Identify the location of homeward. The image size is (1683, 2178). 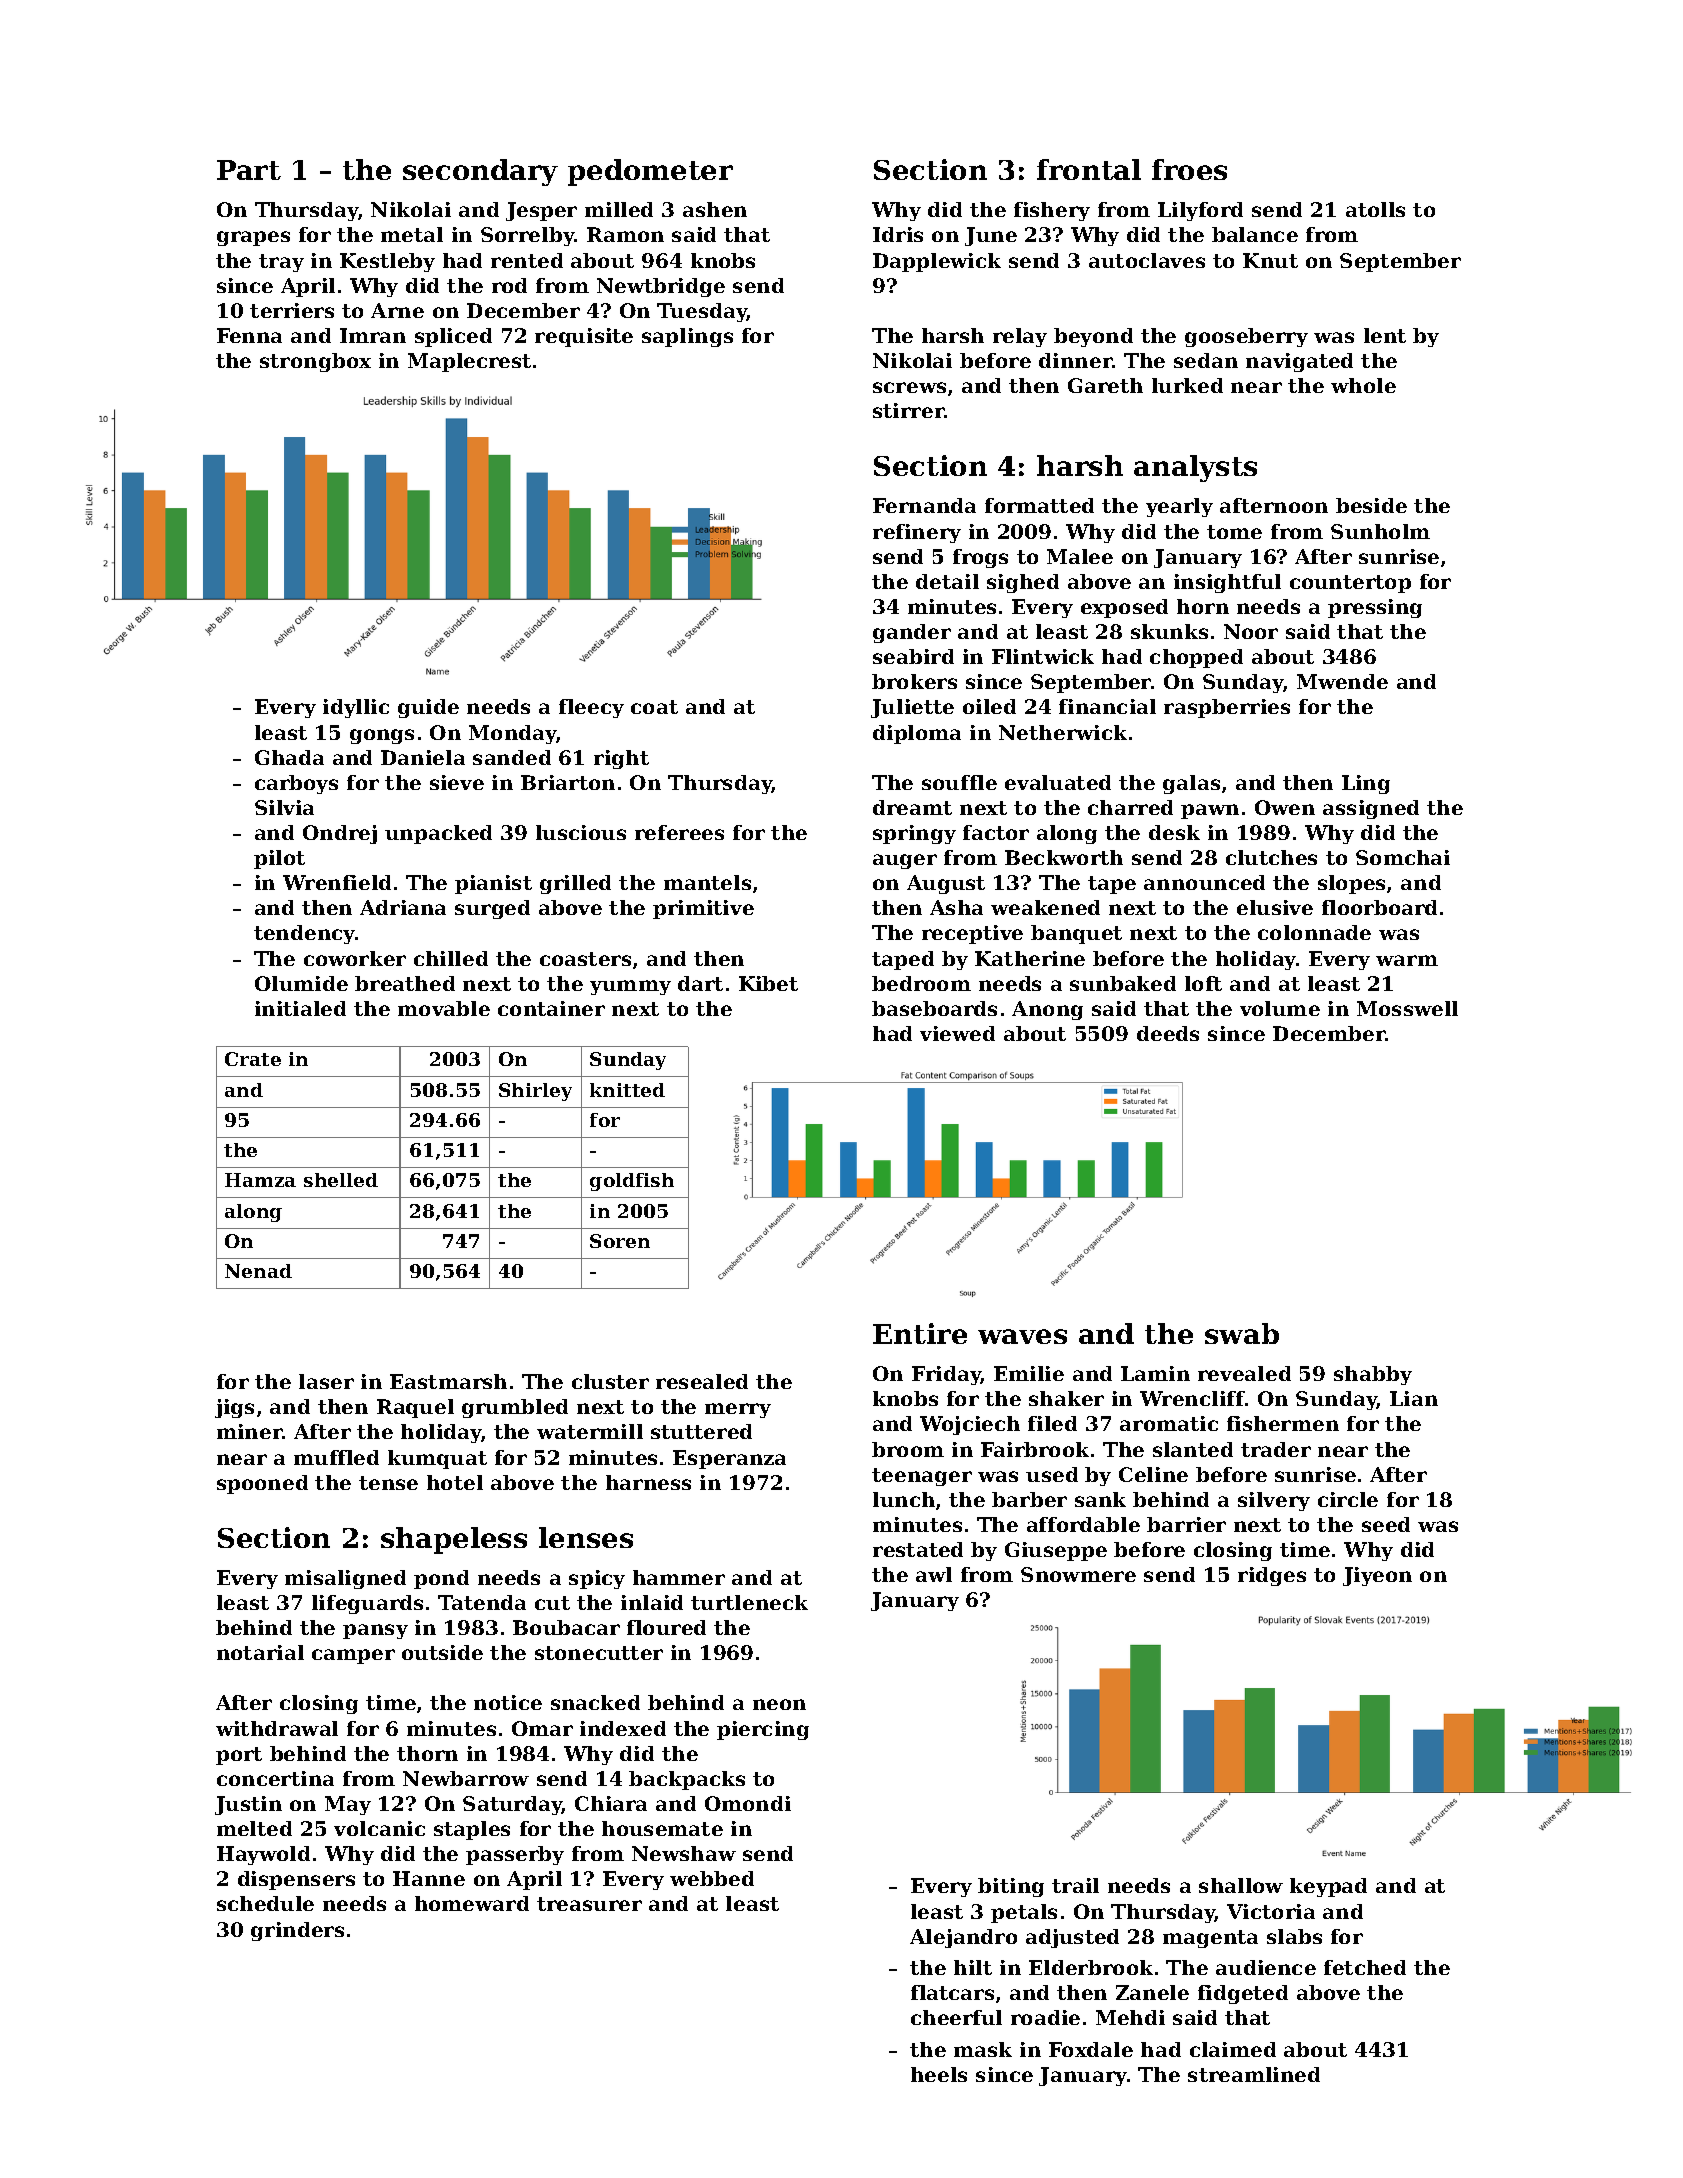
(472, 1903).
